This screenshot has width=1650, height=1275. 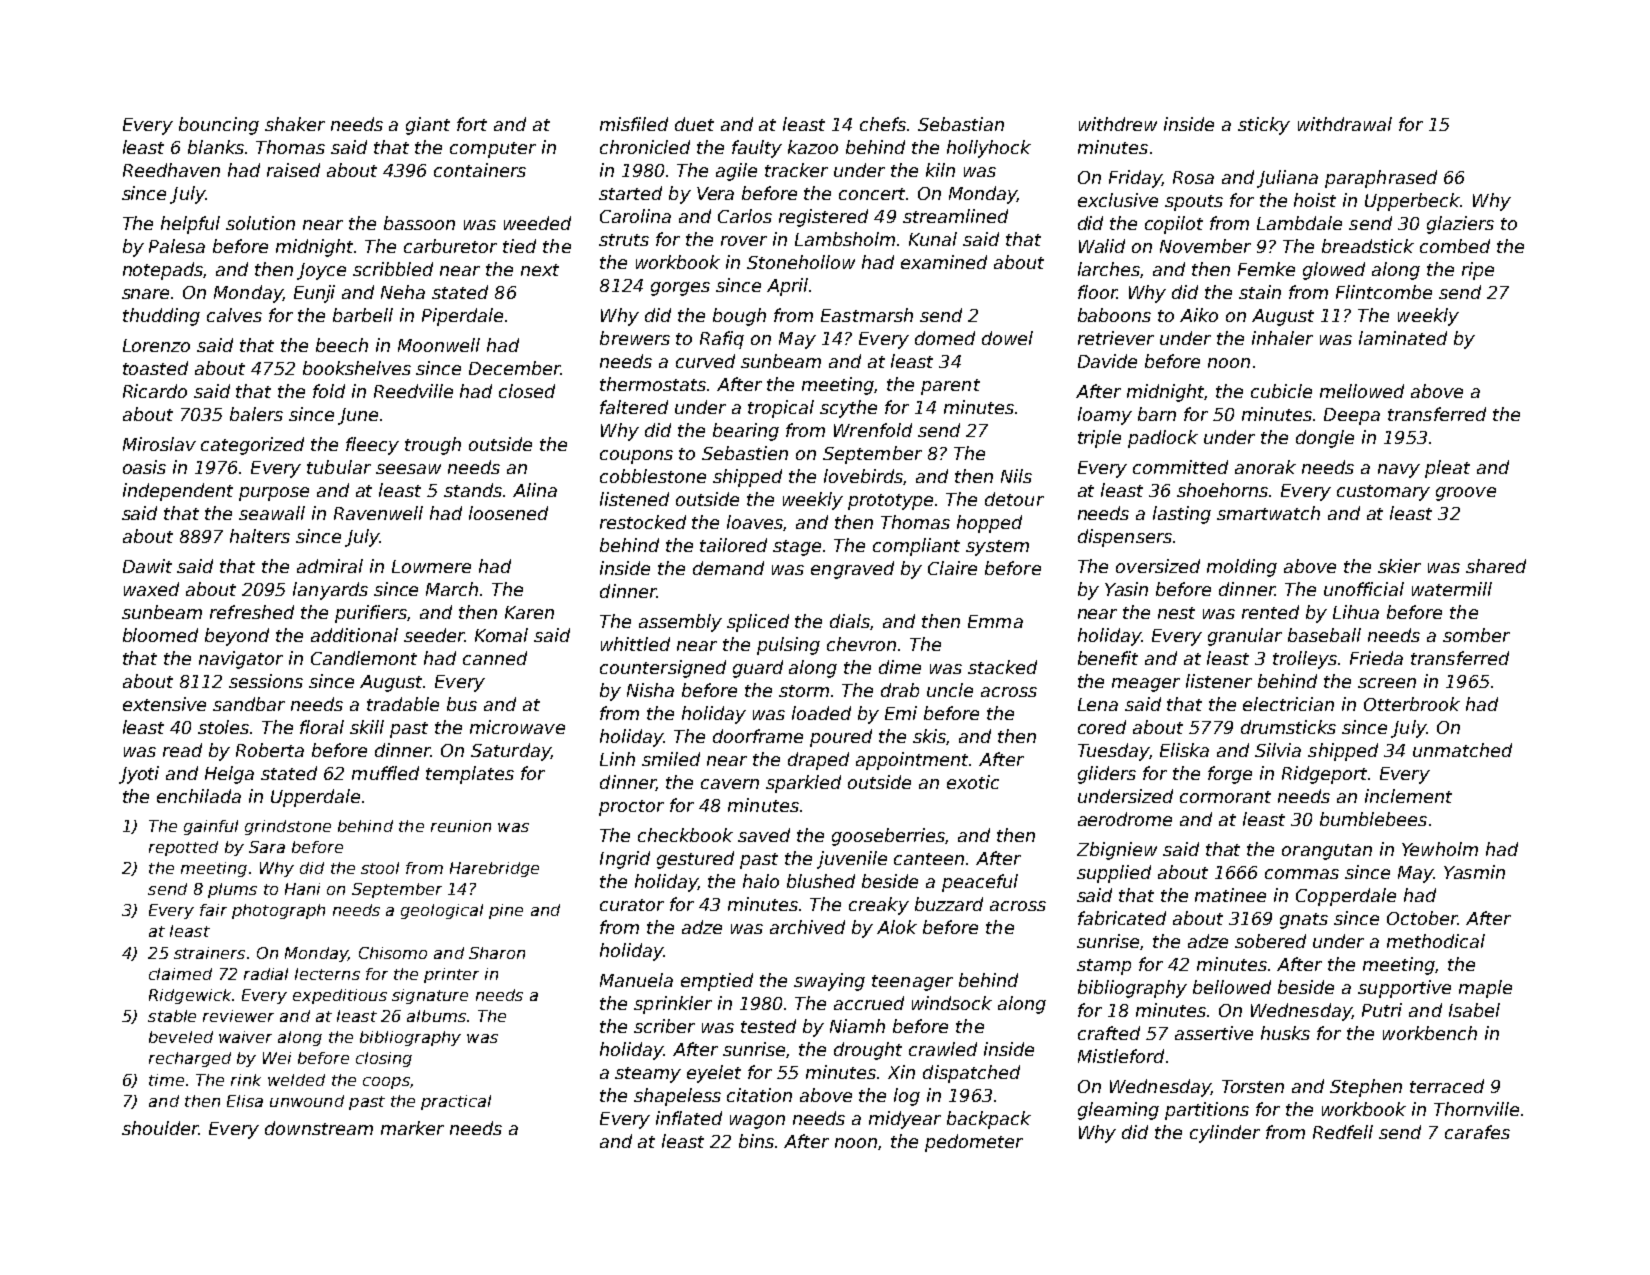 What do you see at coordinates (412, 1128) in the screenshot?
I see `marker` at bounding box center [412, 1128].
